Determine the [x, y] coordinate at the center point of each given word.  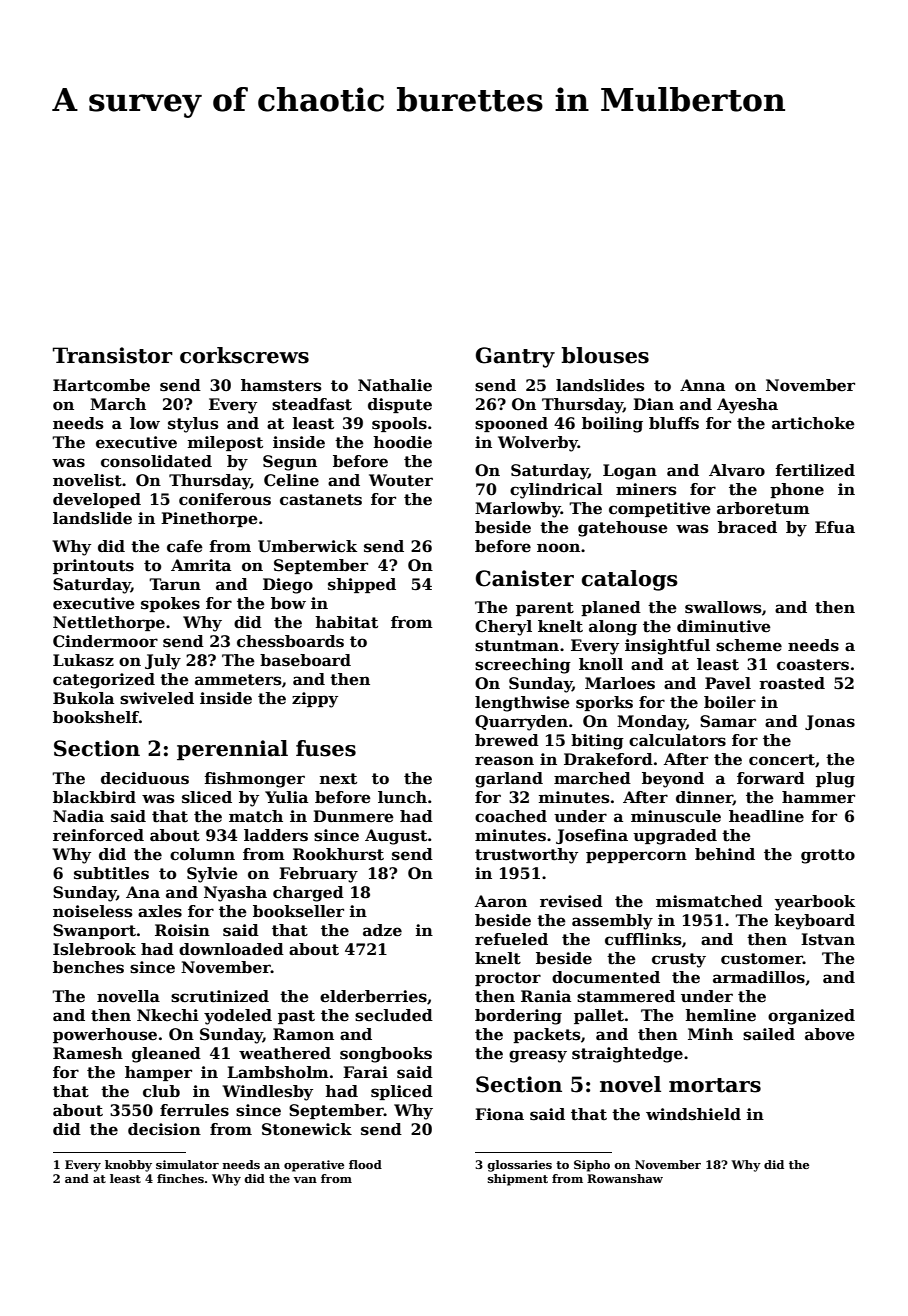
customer [762, 959]
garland [509, 780]
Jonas [830, 722]
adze [382, 930]
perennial [232, 750]
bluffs [674, 423]
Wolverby [538, 444]
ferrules [194, 1110]
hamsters [281, 385]
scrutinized [220, 996]
